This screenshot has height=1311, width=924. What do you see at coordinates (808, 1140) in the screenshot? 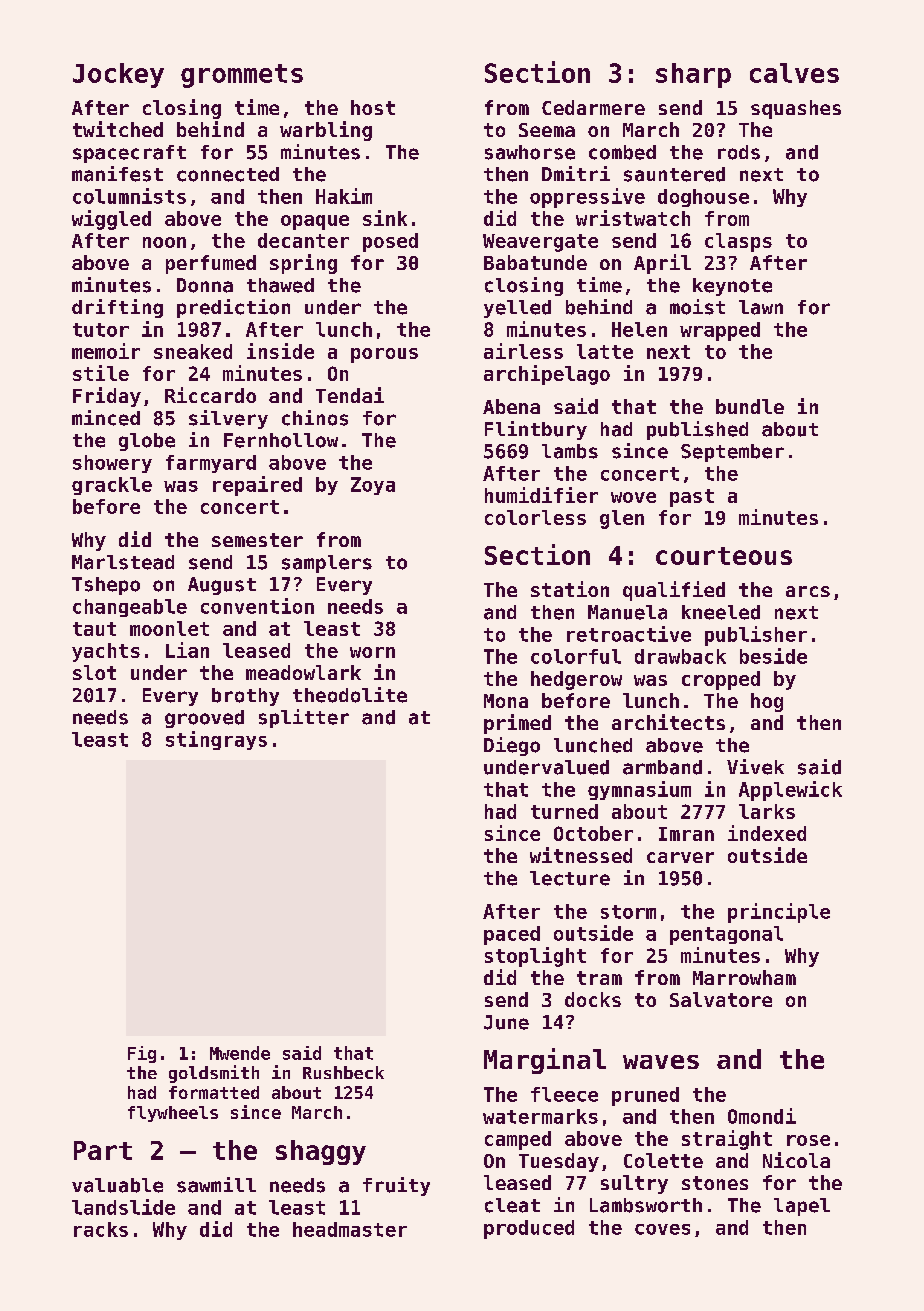
I see `rose` at bounding box center [808, 1140].
